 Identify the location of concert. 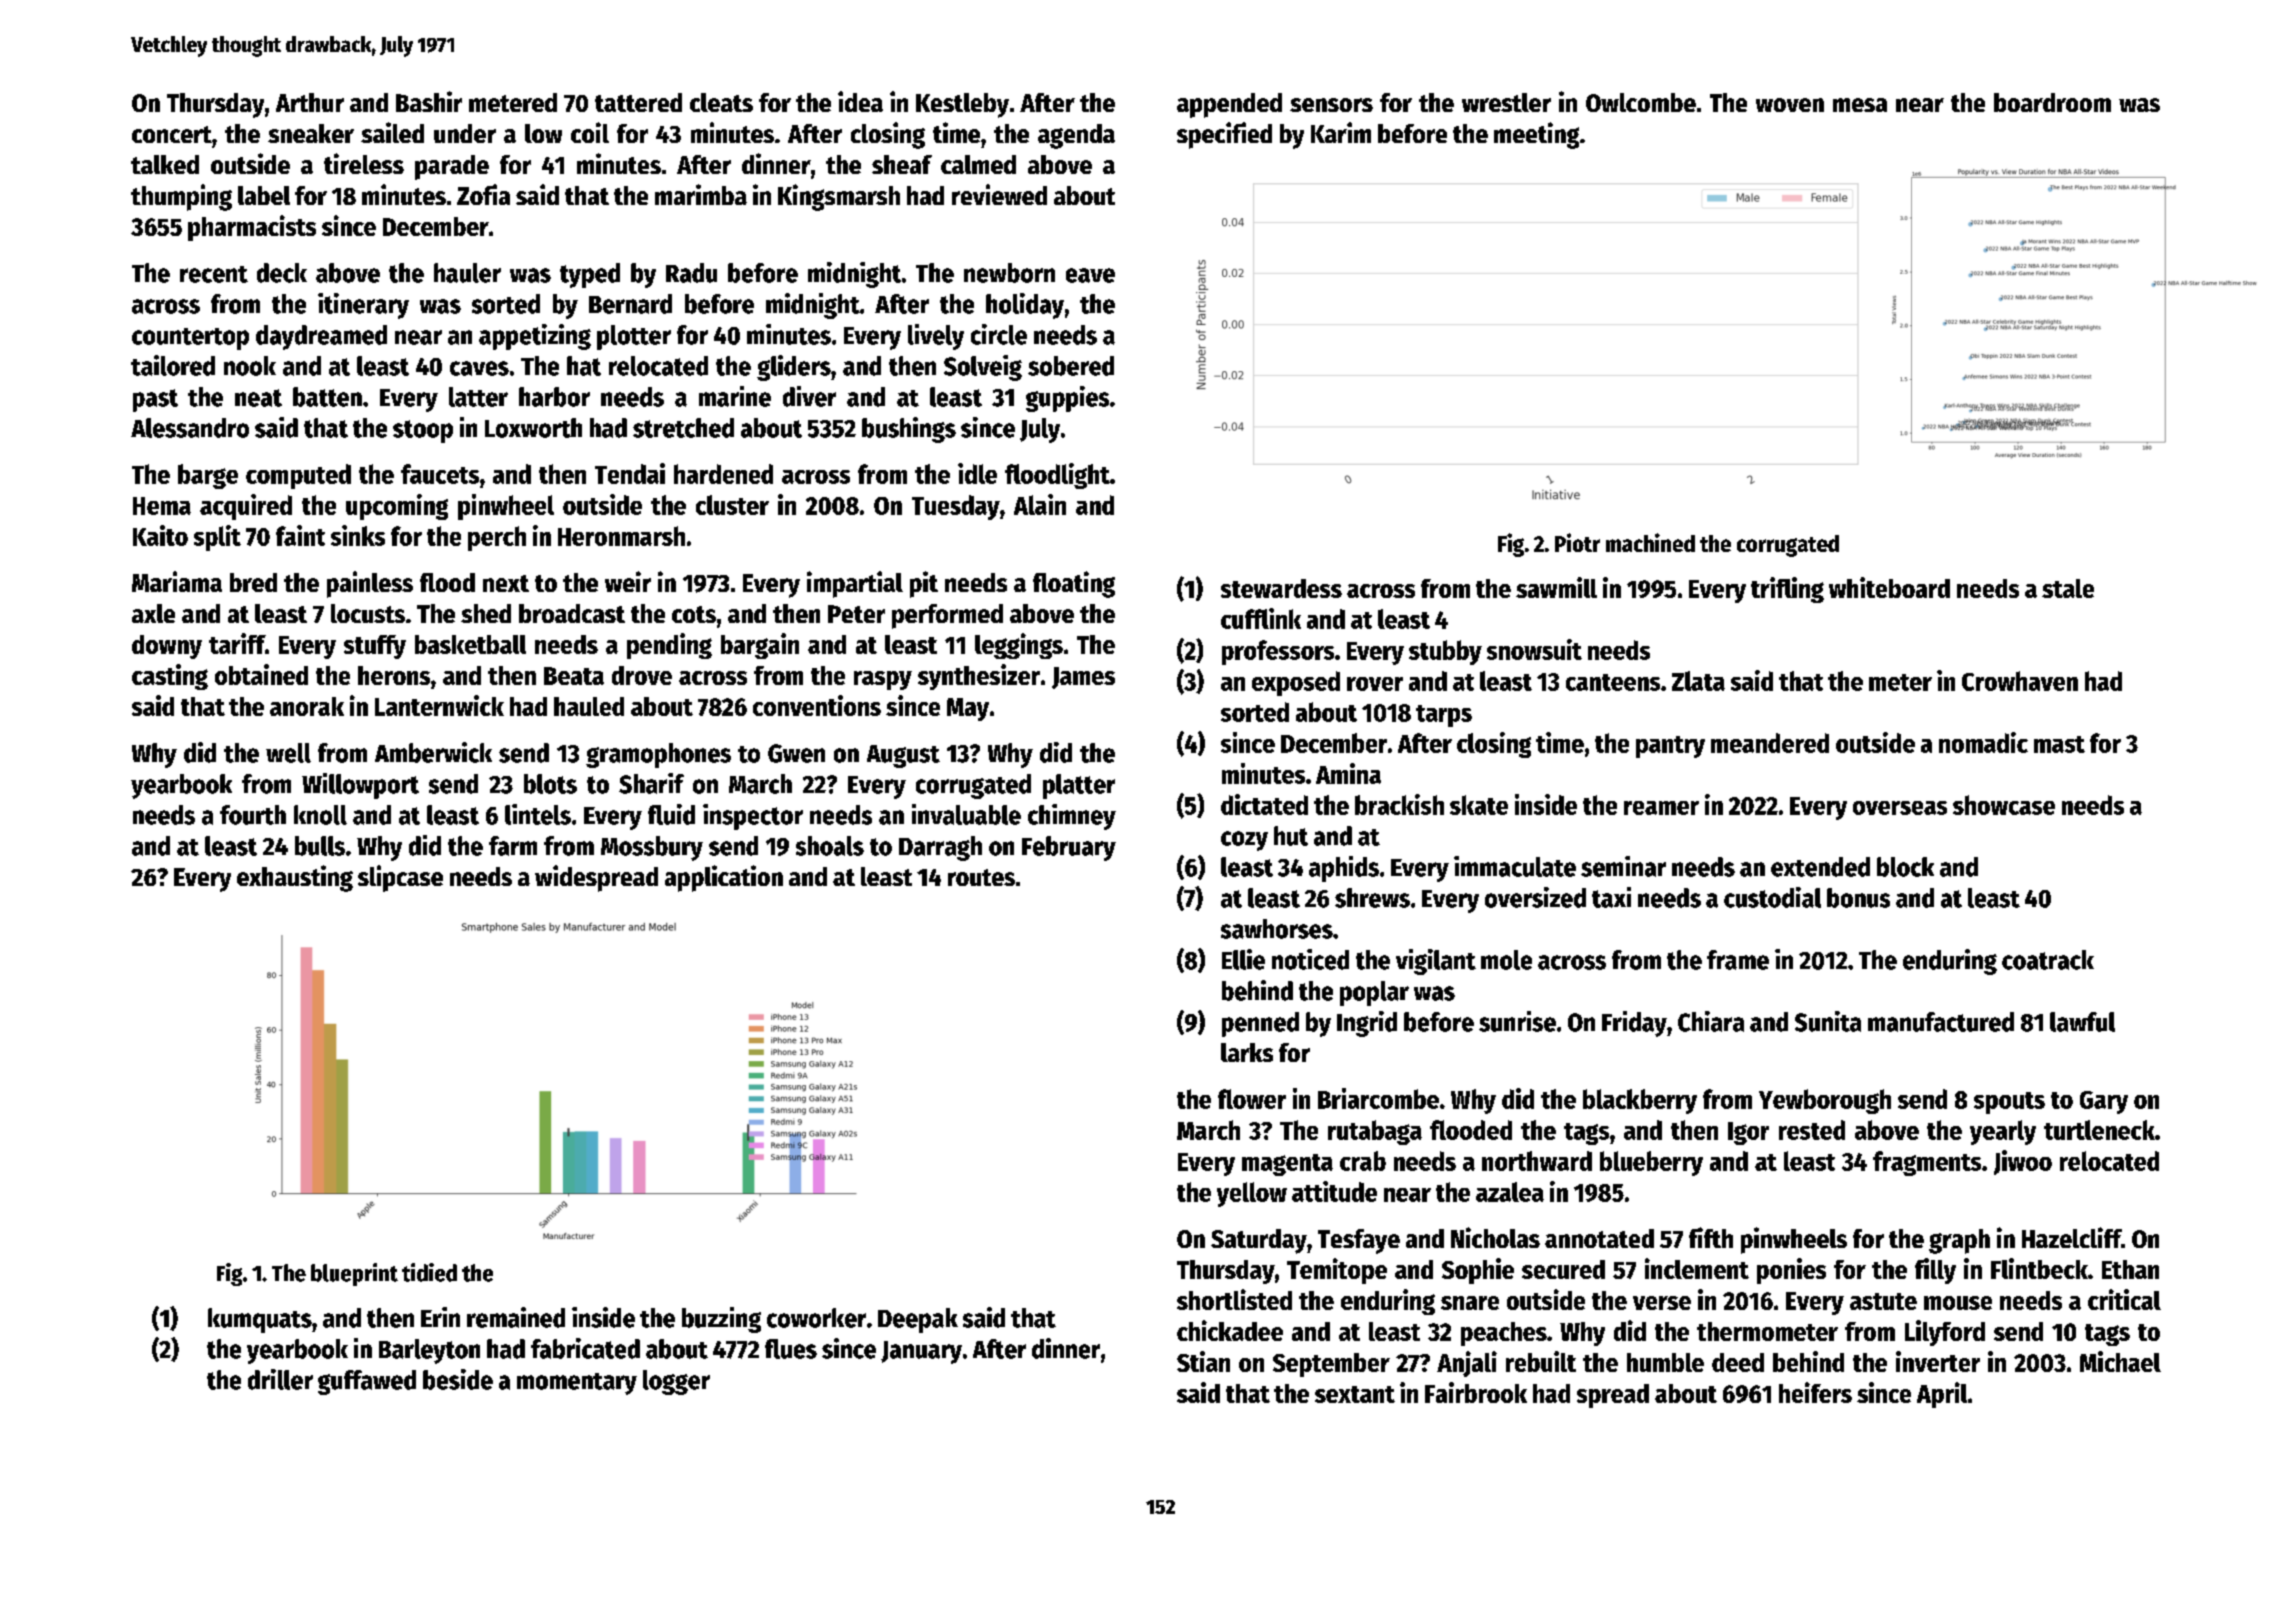
(172, 134).
